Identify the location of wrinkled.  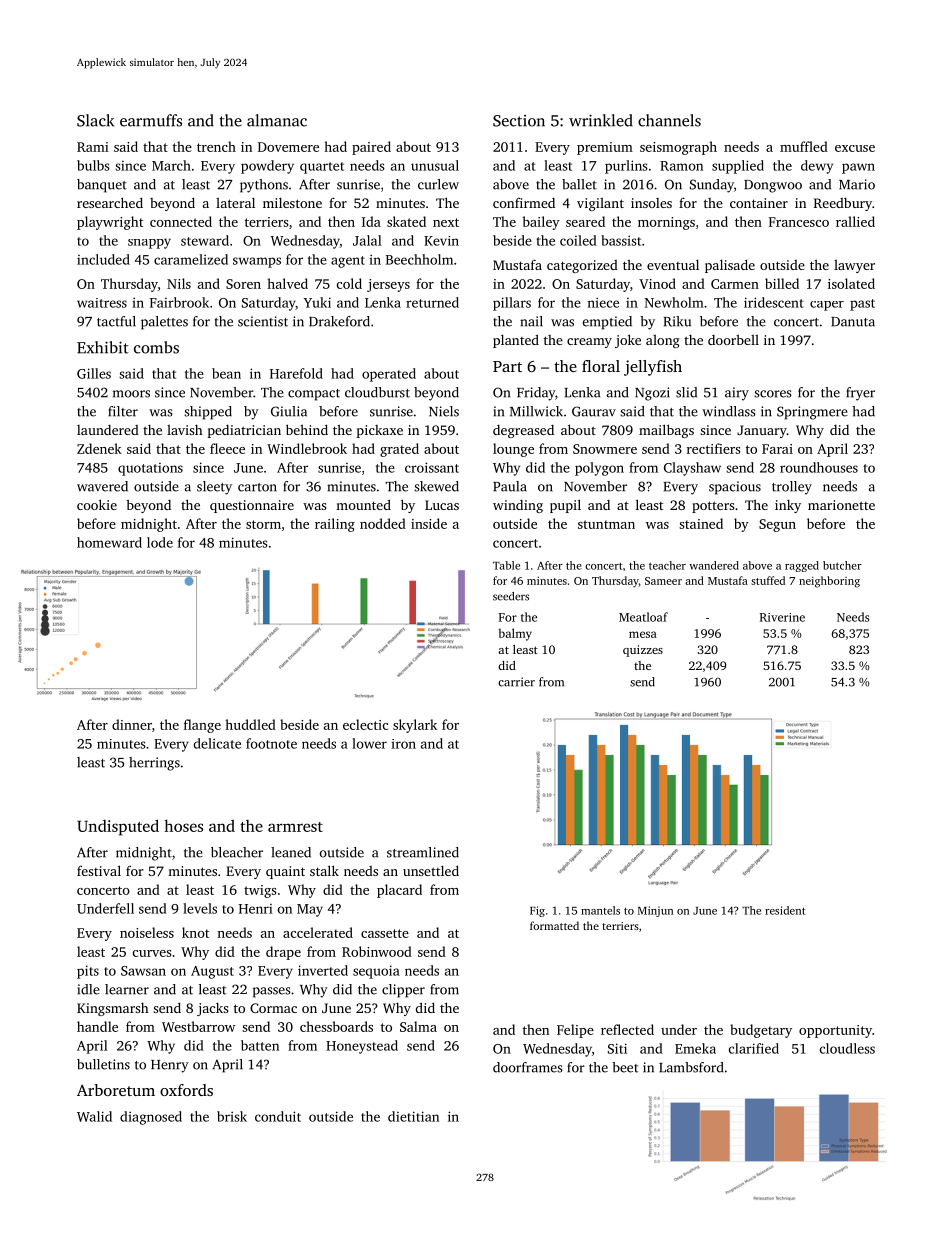
(601, 120).
